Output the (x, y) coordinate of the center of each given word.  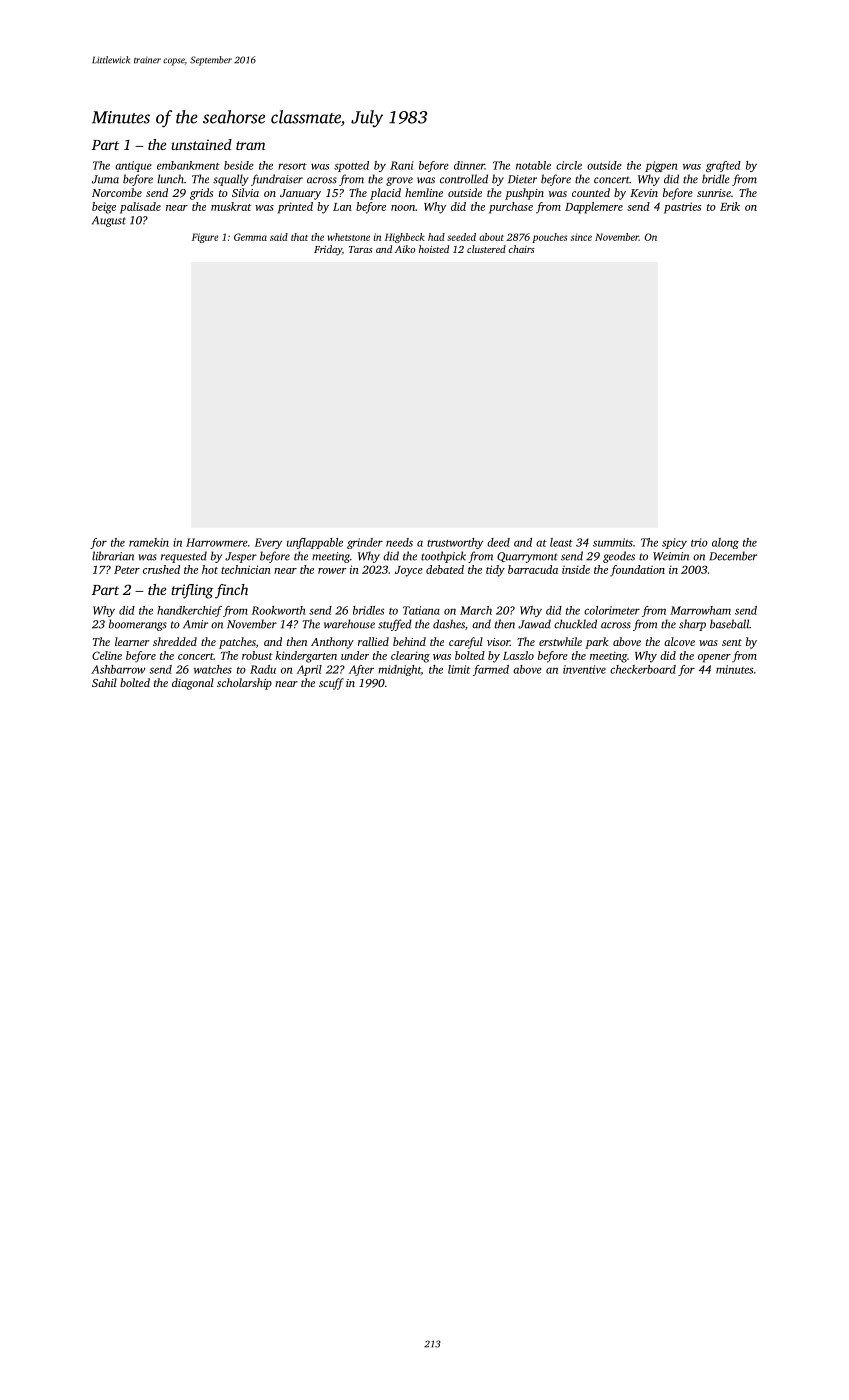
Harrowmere (217, 542)
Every (268, 543)
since (581, 237)
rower (332, 571)
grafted (723, 166)
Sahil (104, 682)
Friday (328, 250)
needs (399, 542)
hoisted (434, 249)
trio (699, 542)
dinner (469, 165)
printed (295, 208)
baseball (729, 624)
